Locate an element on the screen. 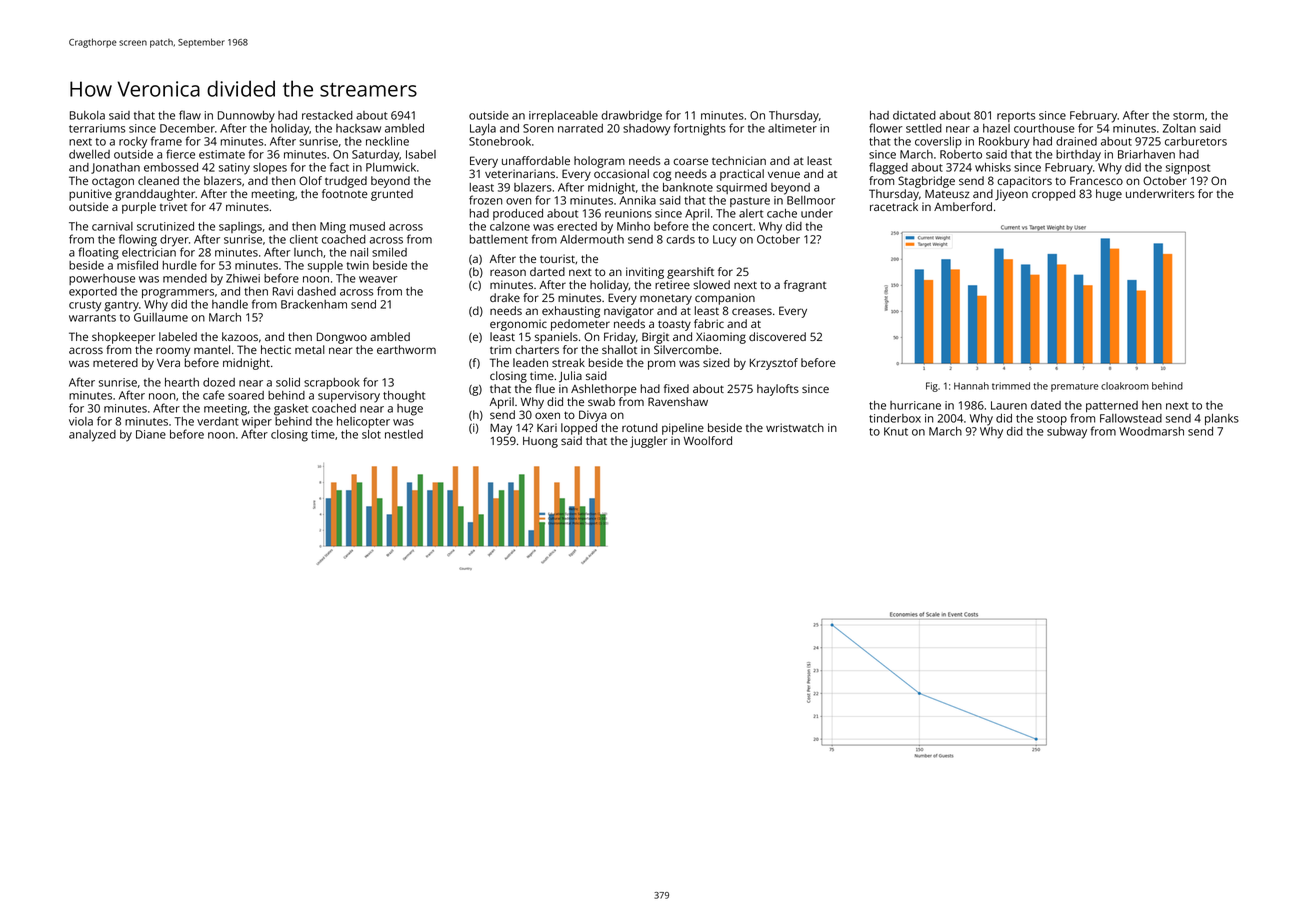 The width and height of the screenshot is (1308, 924). Amberford is located at coordinates (963, 206).
